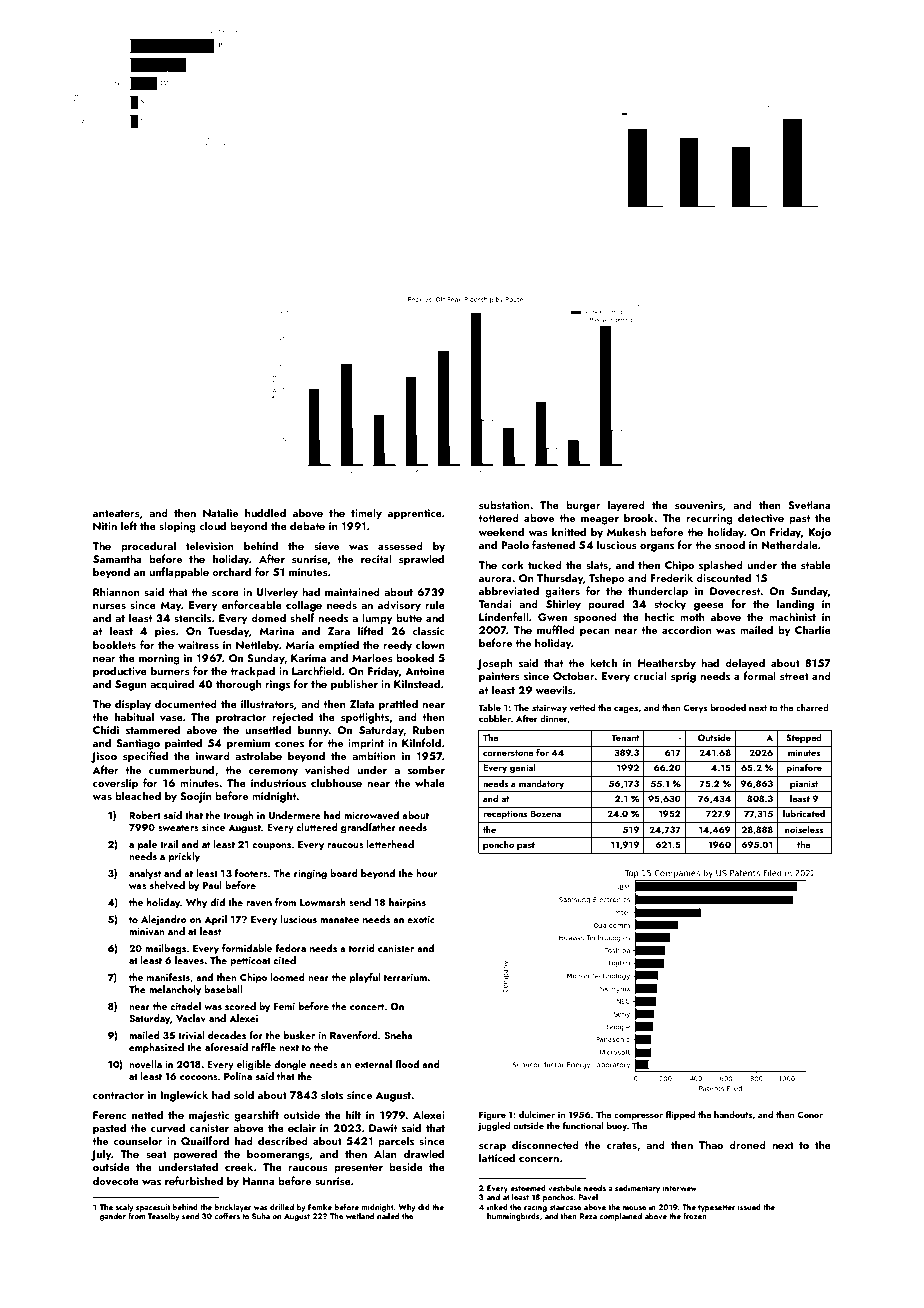 This image has height=1308, width=924. I want to click on coverslip, so click(115, 784).
